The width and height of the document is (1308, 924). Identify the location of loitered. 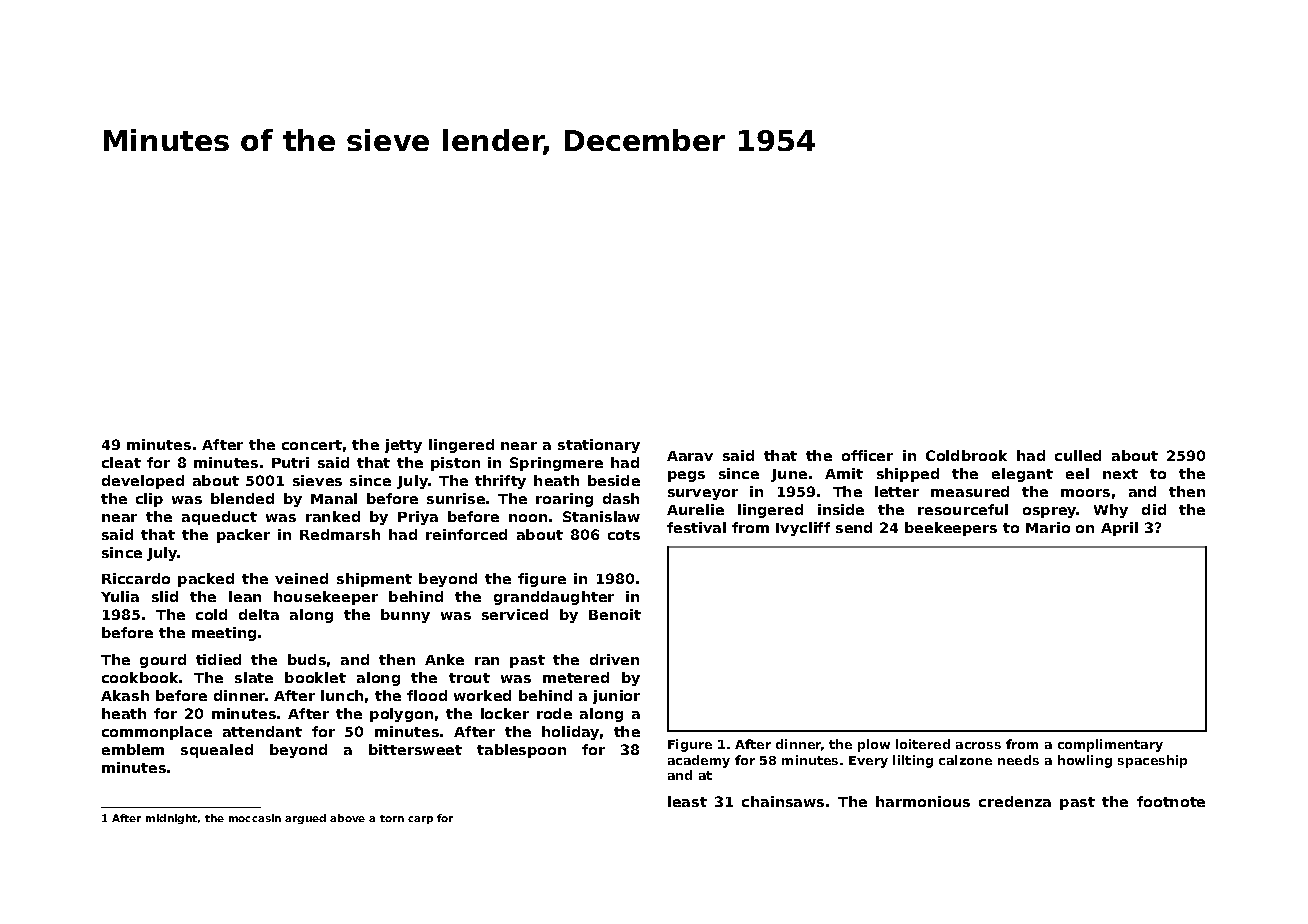
(923, 744).
